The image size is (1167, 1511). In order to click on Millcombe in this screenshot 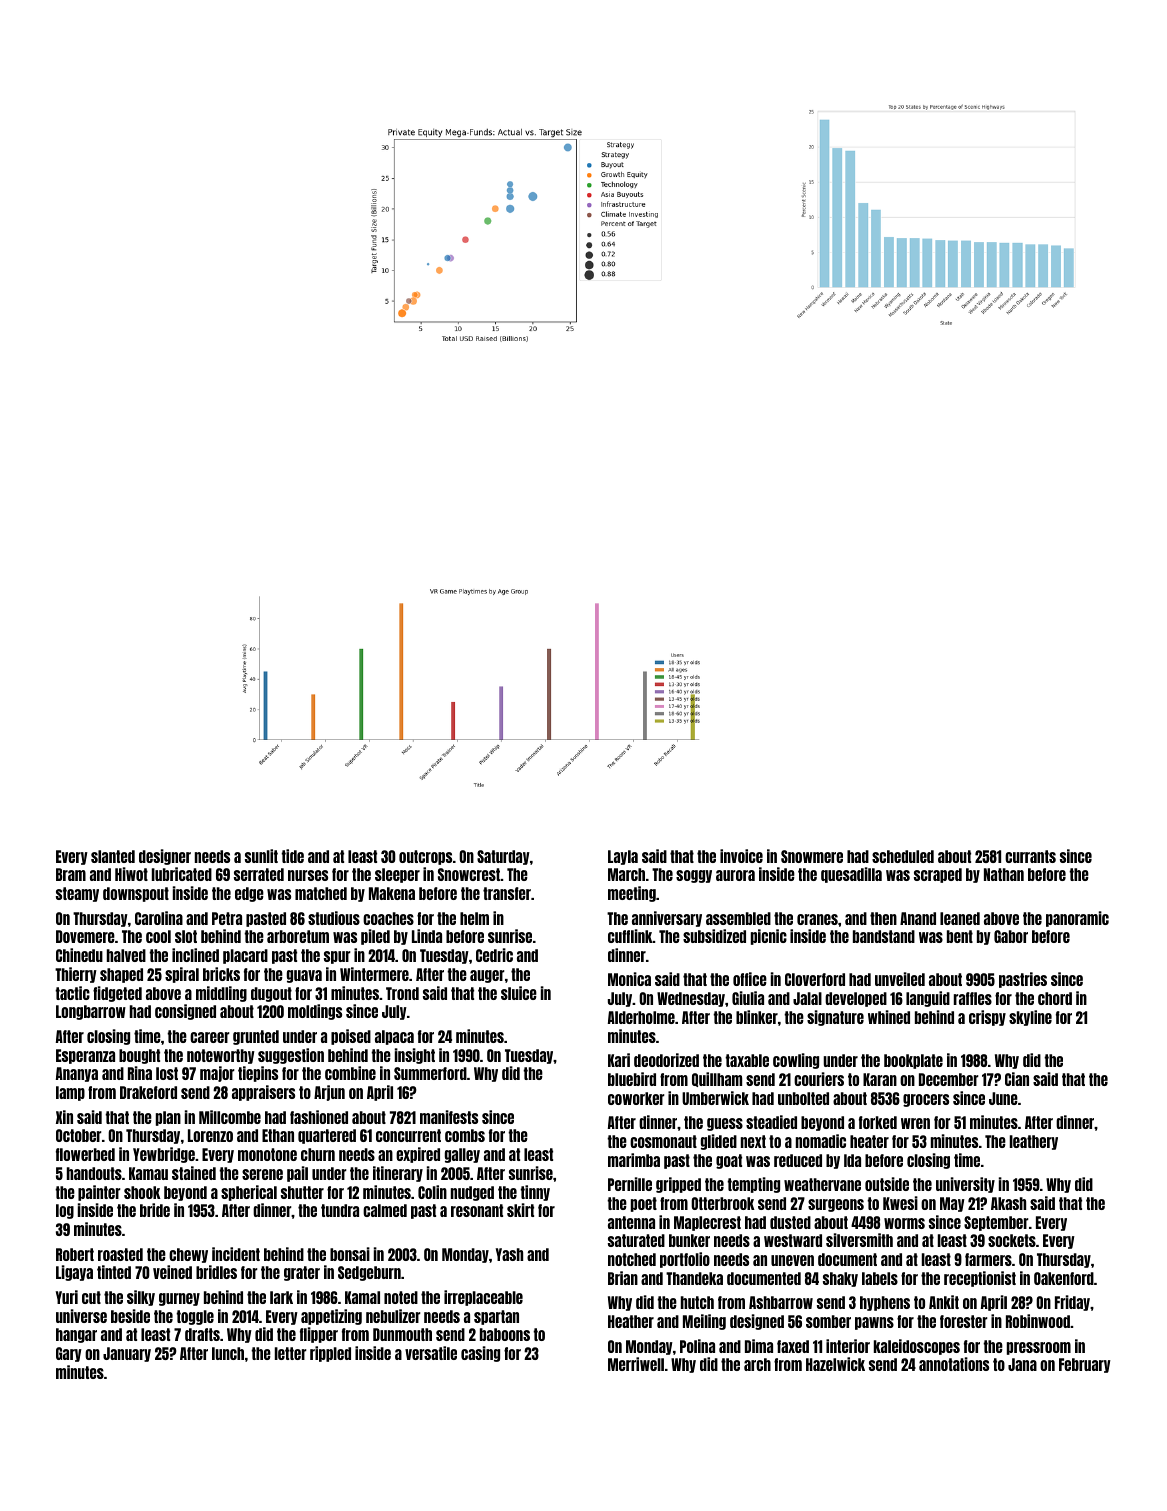, I will do `click(230, 1117)`.
